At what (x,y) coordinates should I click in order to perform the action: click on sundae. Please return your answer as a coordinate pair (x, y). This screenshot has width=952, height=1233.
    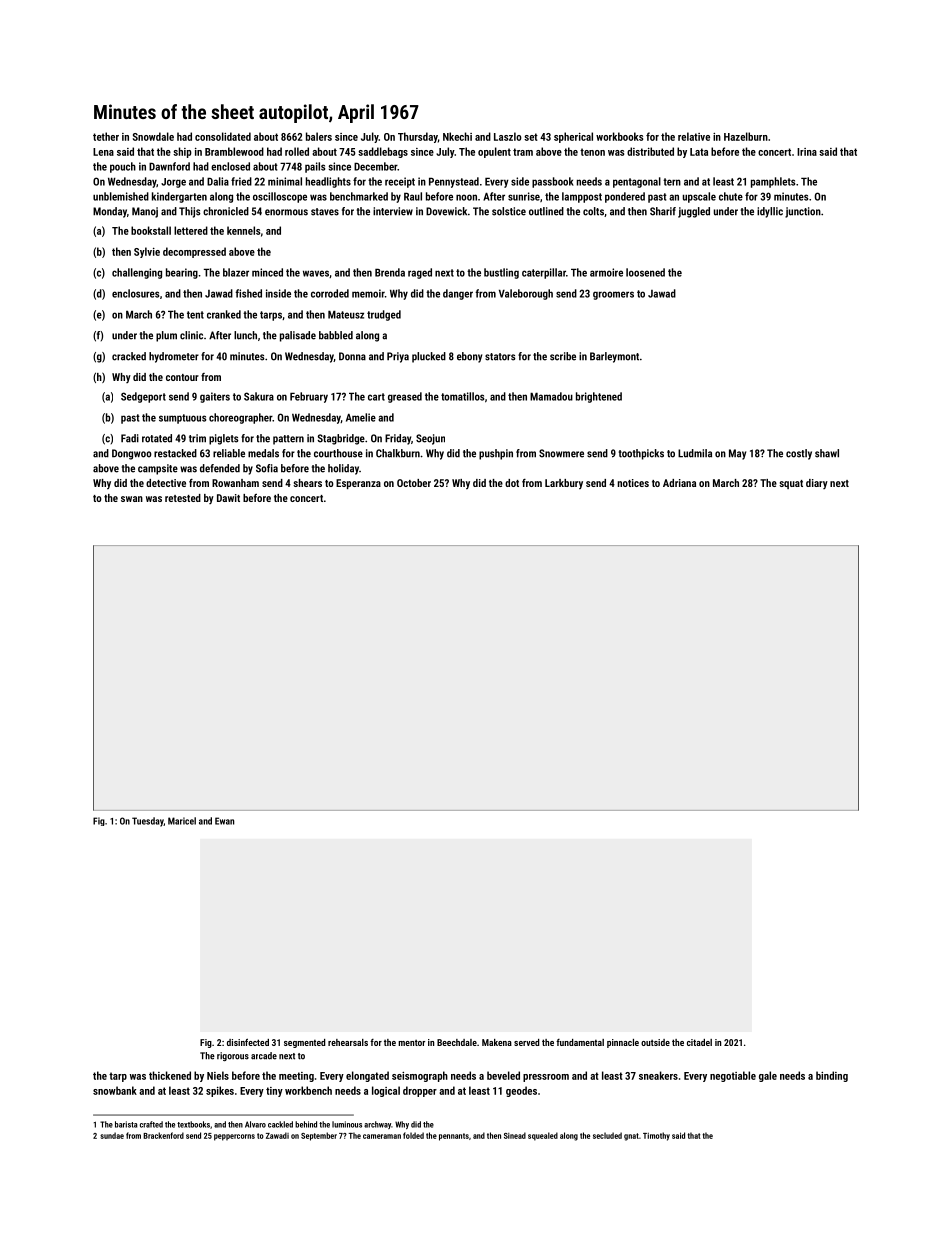
    Looking at the image, I should click on (112, 1135).
